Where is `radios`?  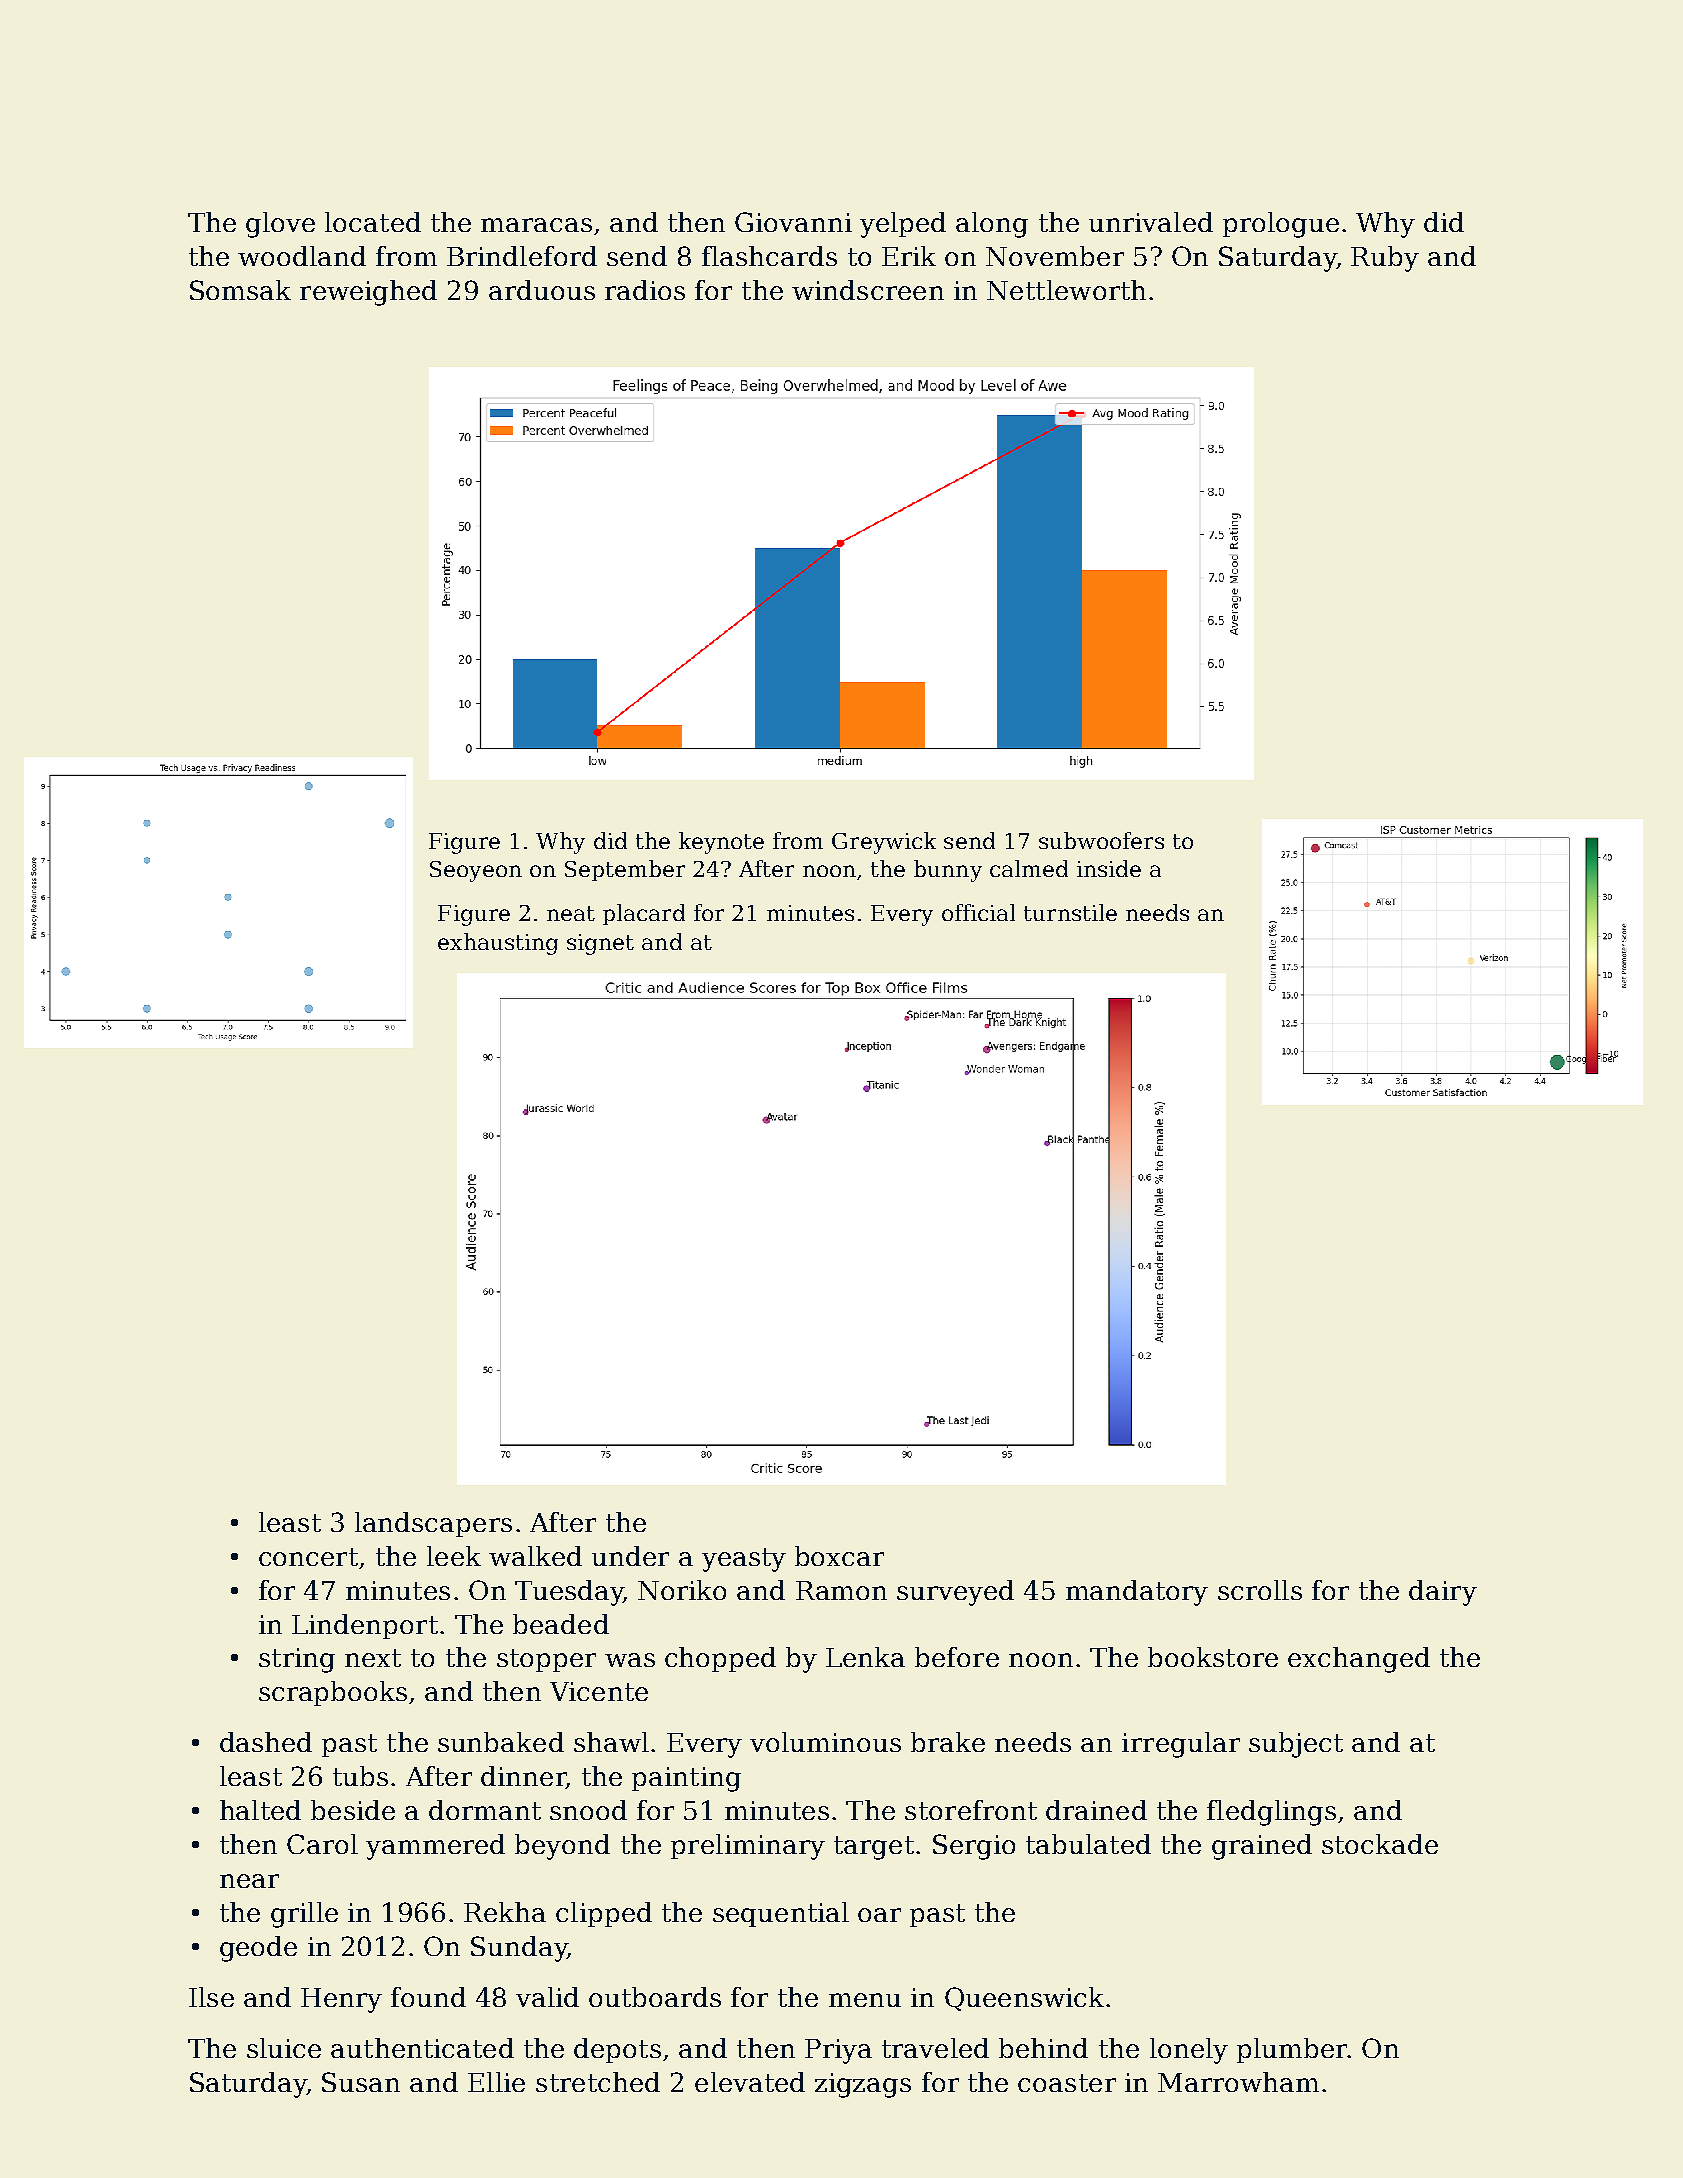 radios is located at coordinates (645, 290).
